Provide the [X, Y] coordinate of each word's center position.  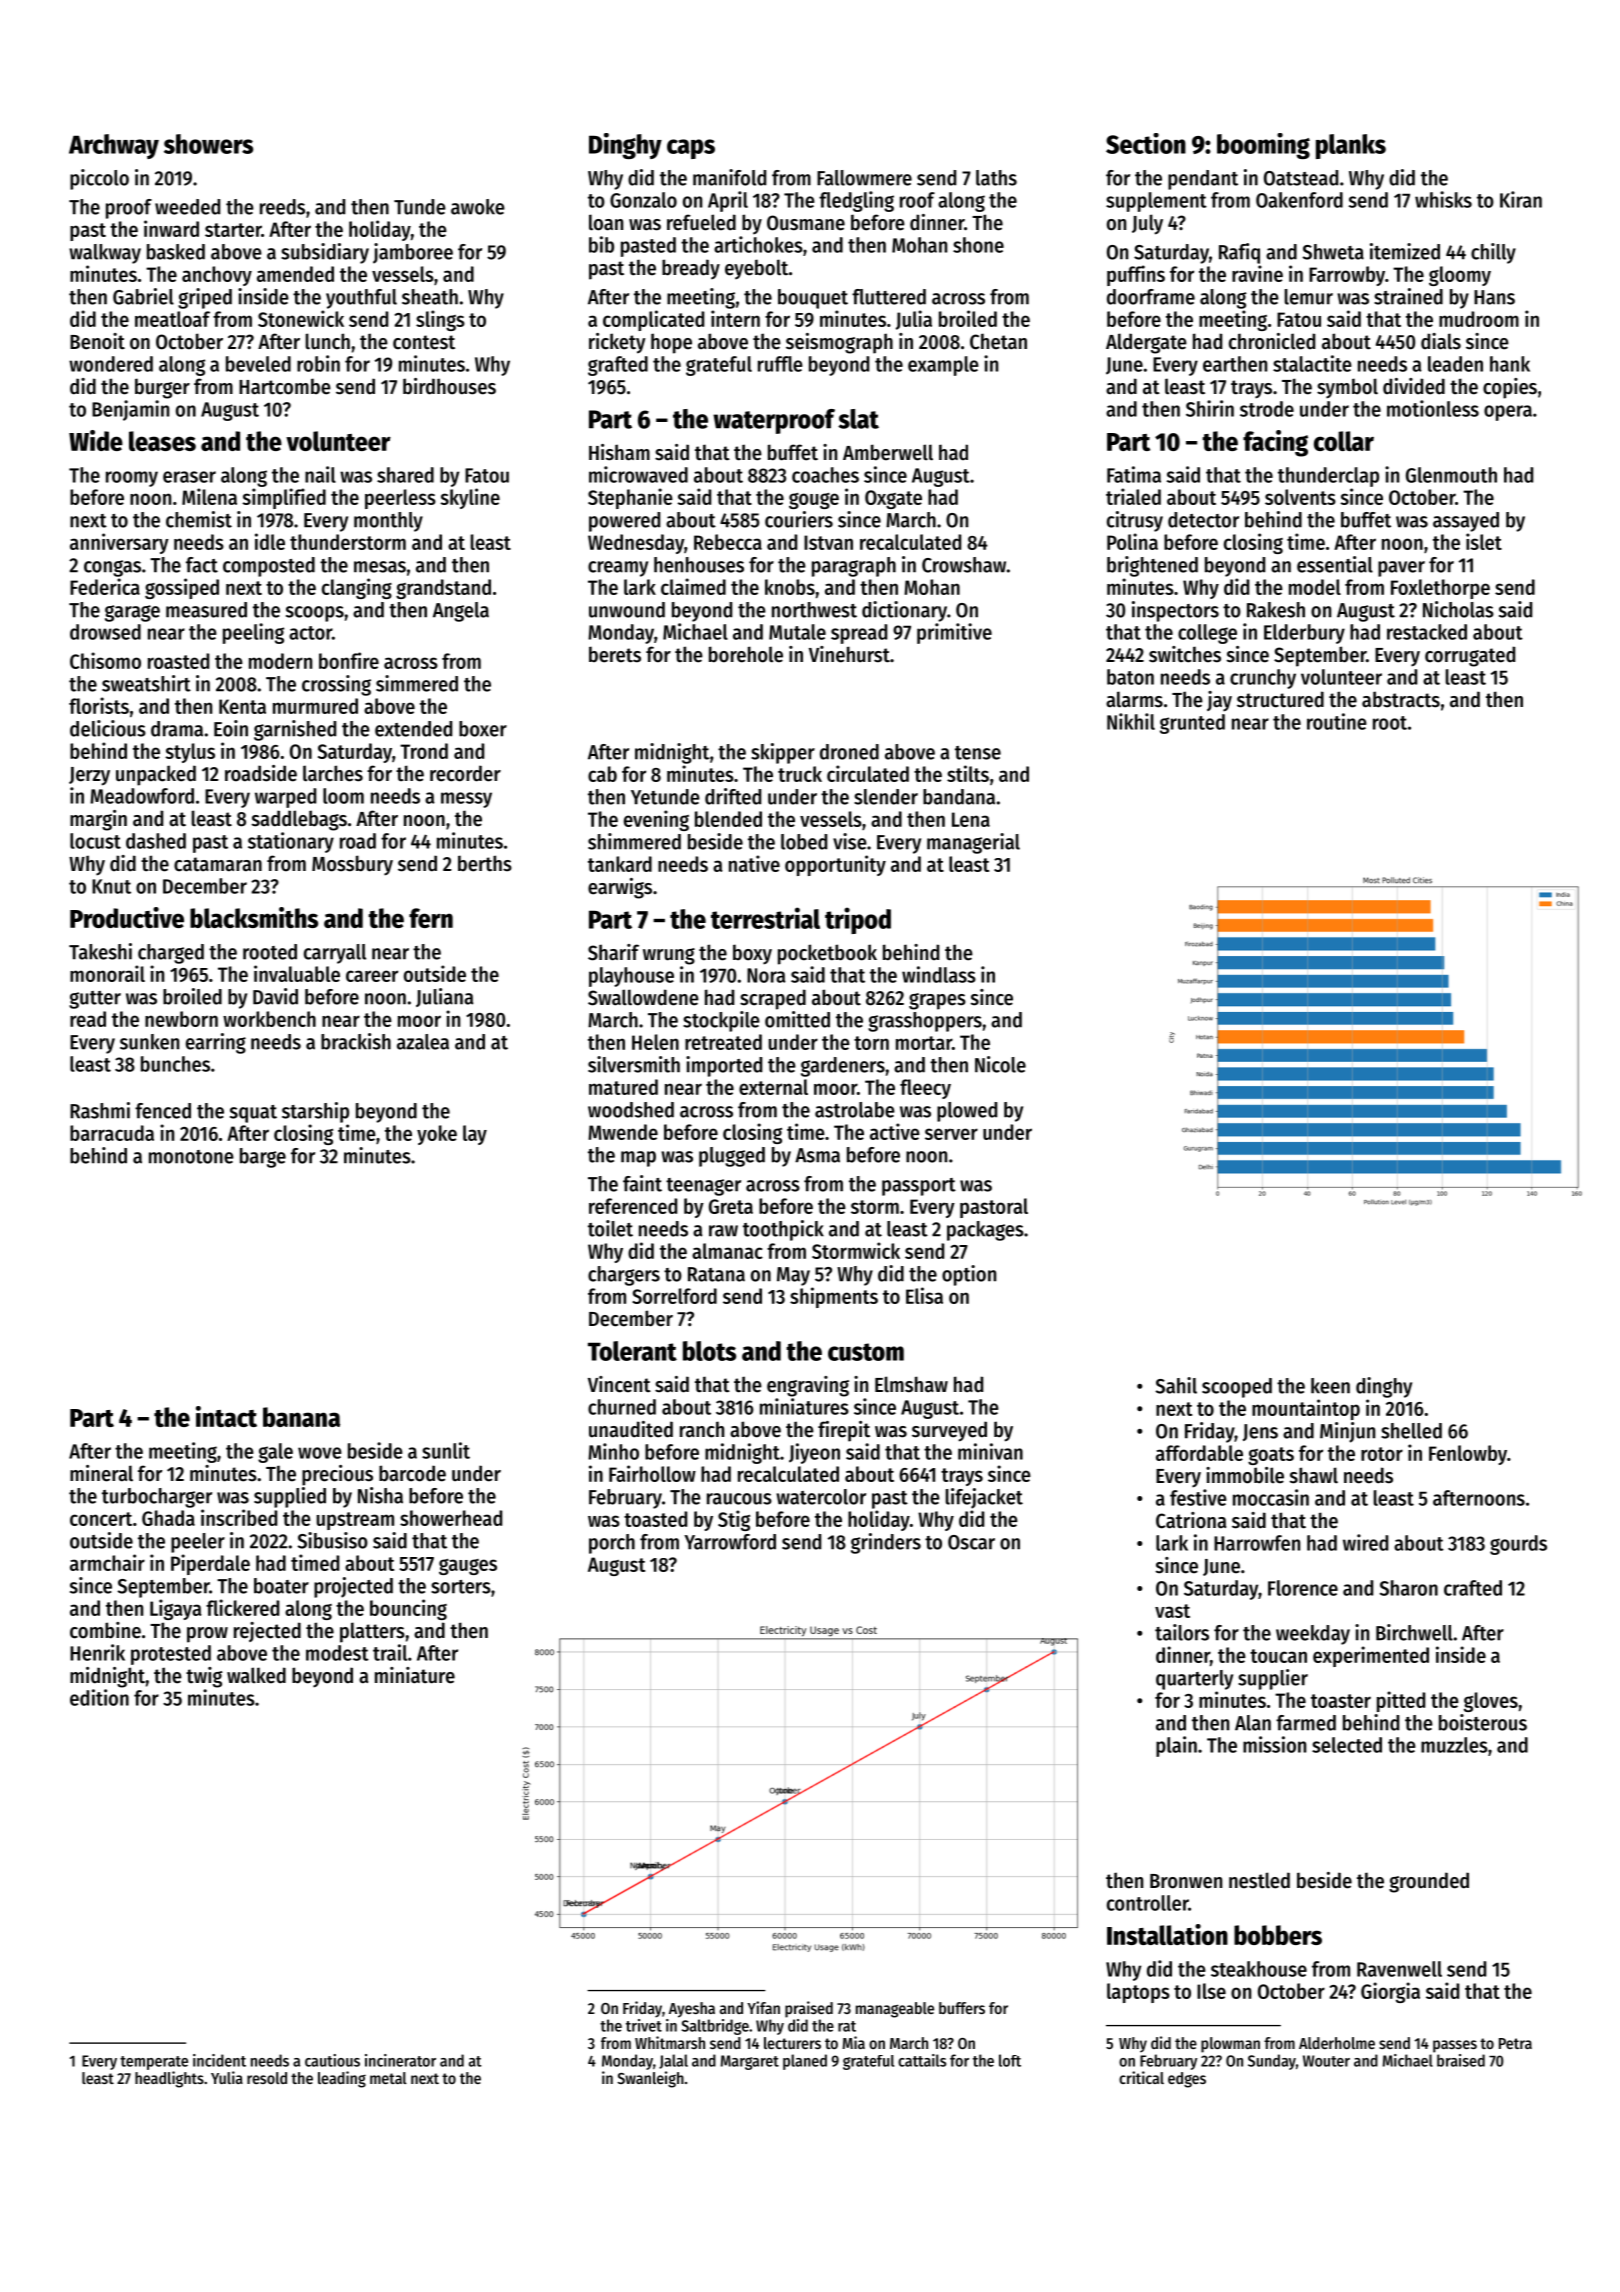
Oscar [971, 1542]
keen [1330, 1386]
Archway [114, 146]
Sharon [1409, 1588]
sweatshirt [146, 683]
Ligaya [176, 1609]
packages [985, 1231]
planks [1351, 146]
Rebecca [728, 542]
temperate [154, 2063]
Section [1146, 143]
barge [263, 1158]
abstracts [1401, 699]
